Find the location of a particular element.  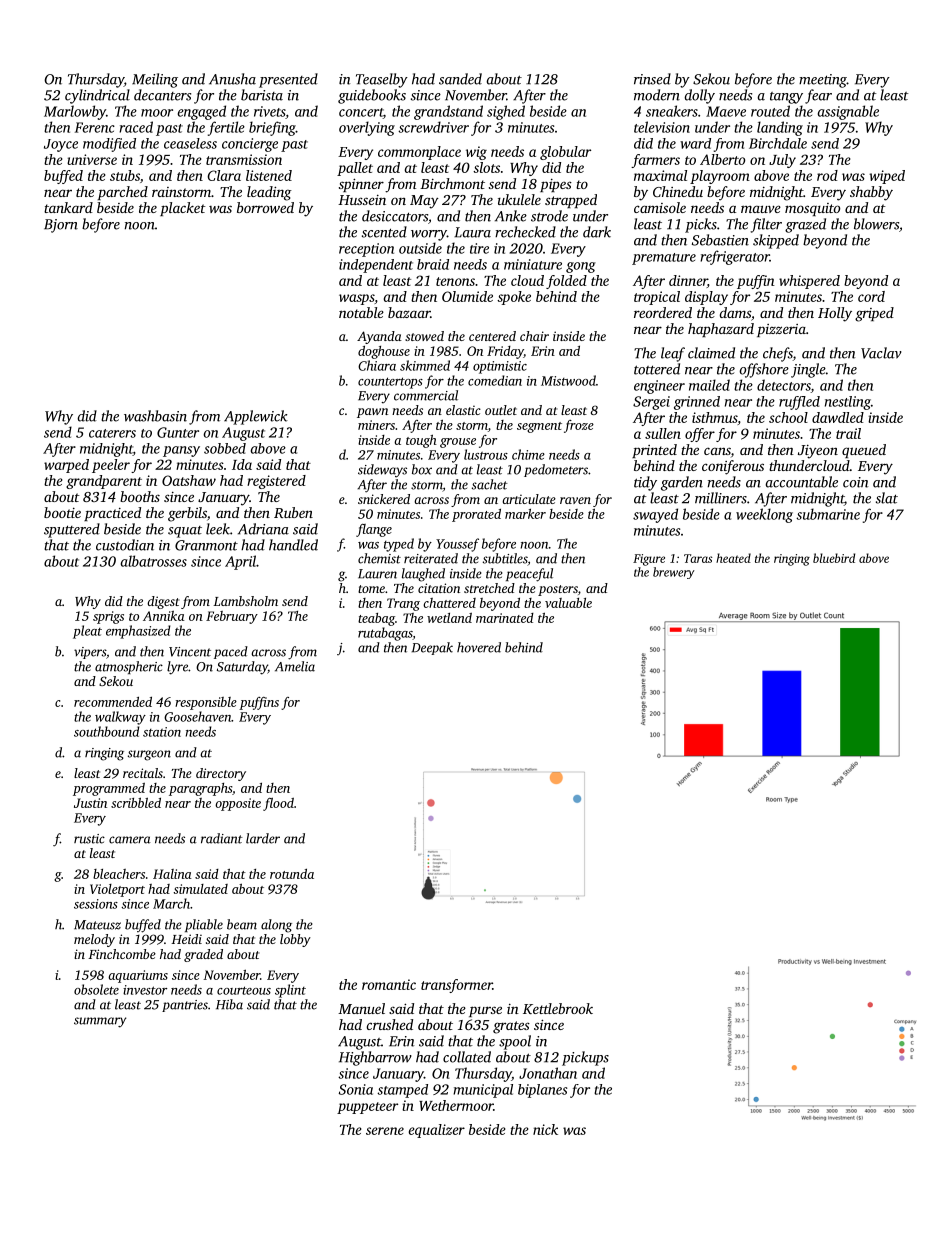

sighed is located at coordinates (506, 112).
